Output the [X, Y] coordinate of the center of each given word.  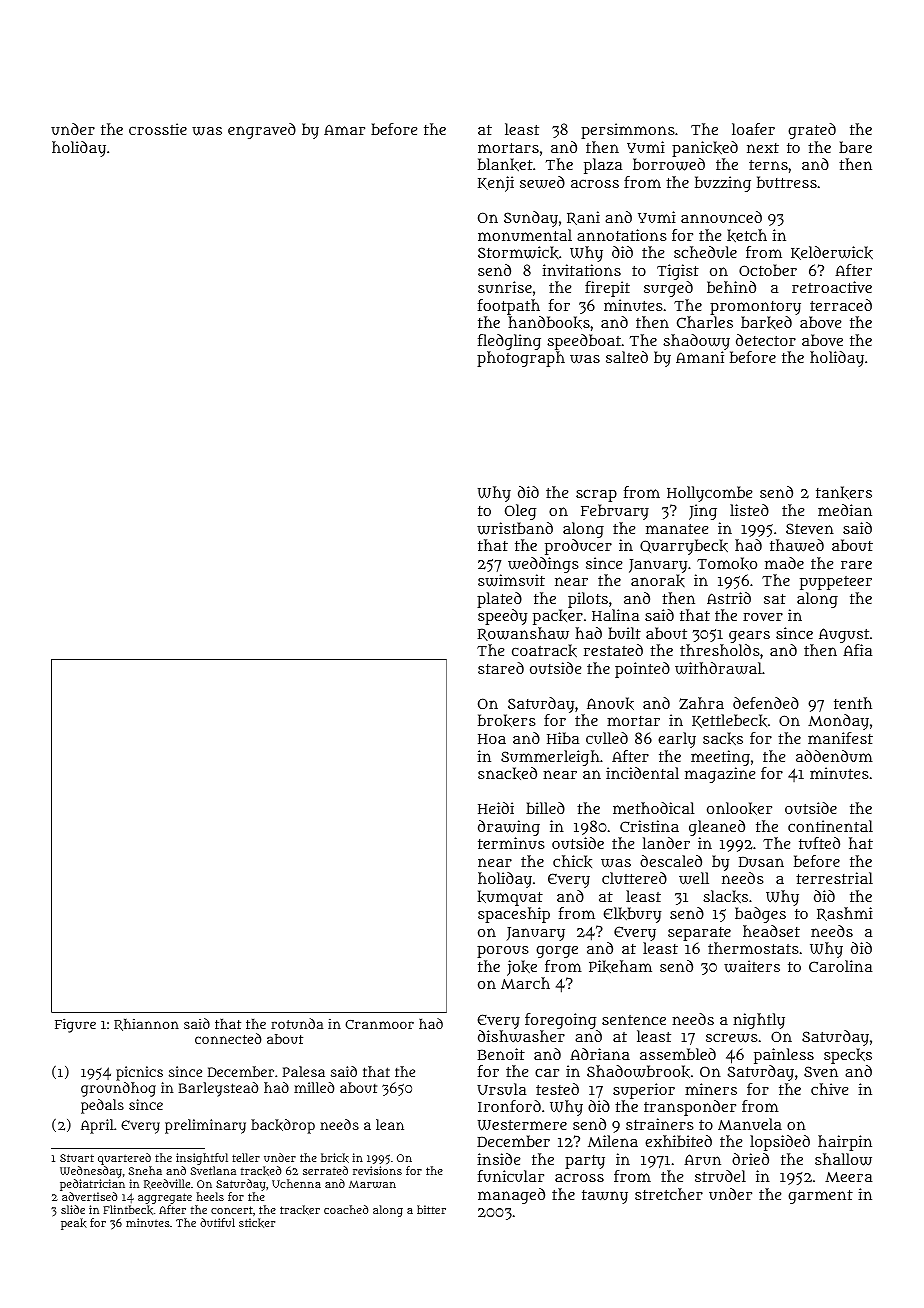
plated [499, 600]
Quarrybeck [684, 547]
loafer [753, 129]
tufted [819, 843]
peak [74, 1224]
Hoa [492, 739]
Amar [344, 130]
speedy [502, 617]
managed [511, 1196]
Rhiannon [146, 1025]
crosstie [158, 129]
